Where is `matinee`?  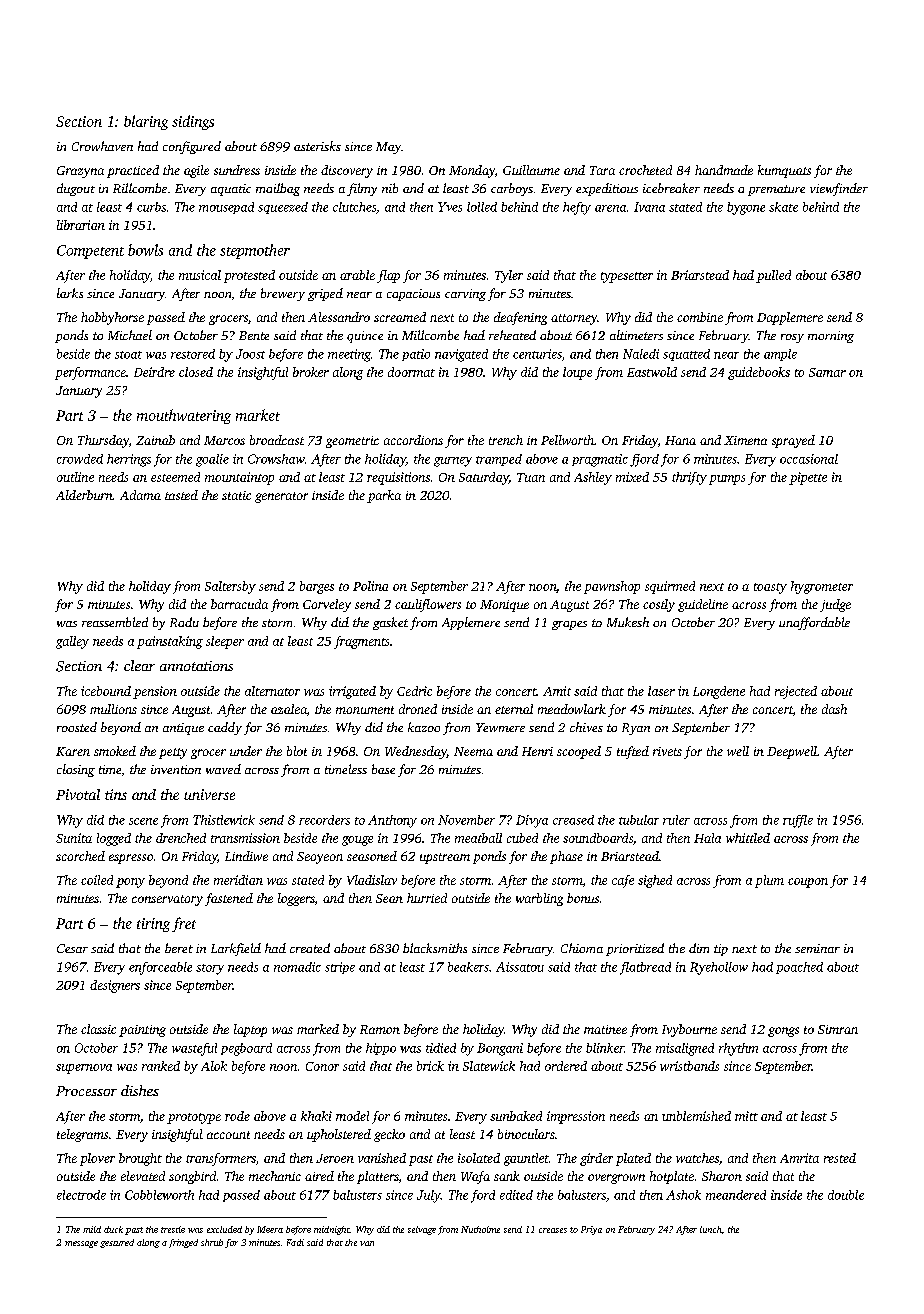
matinee is located at coordinates (605, 1029).
